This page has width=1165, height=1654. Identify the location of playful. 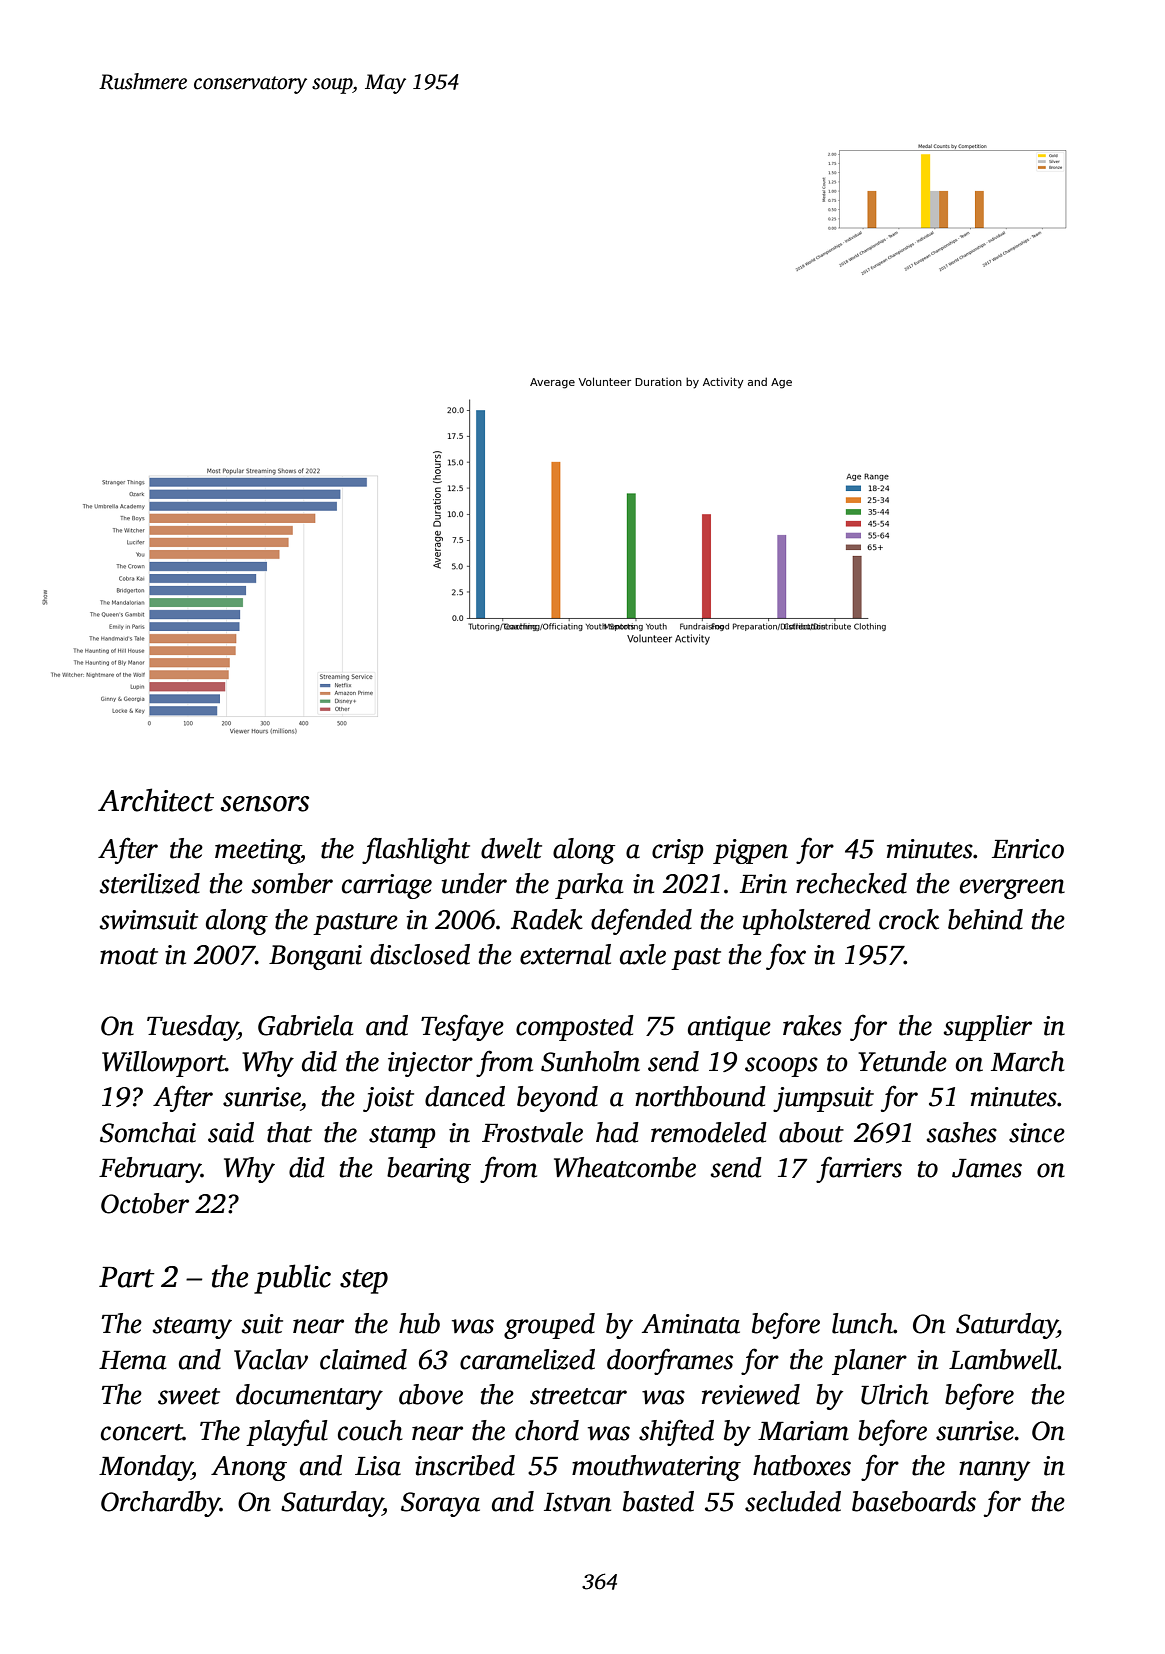
(287, 1432).
